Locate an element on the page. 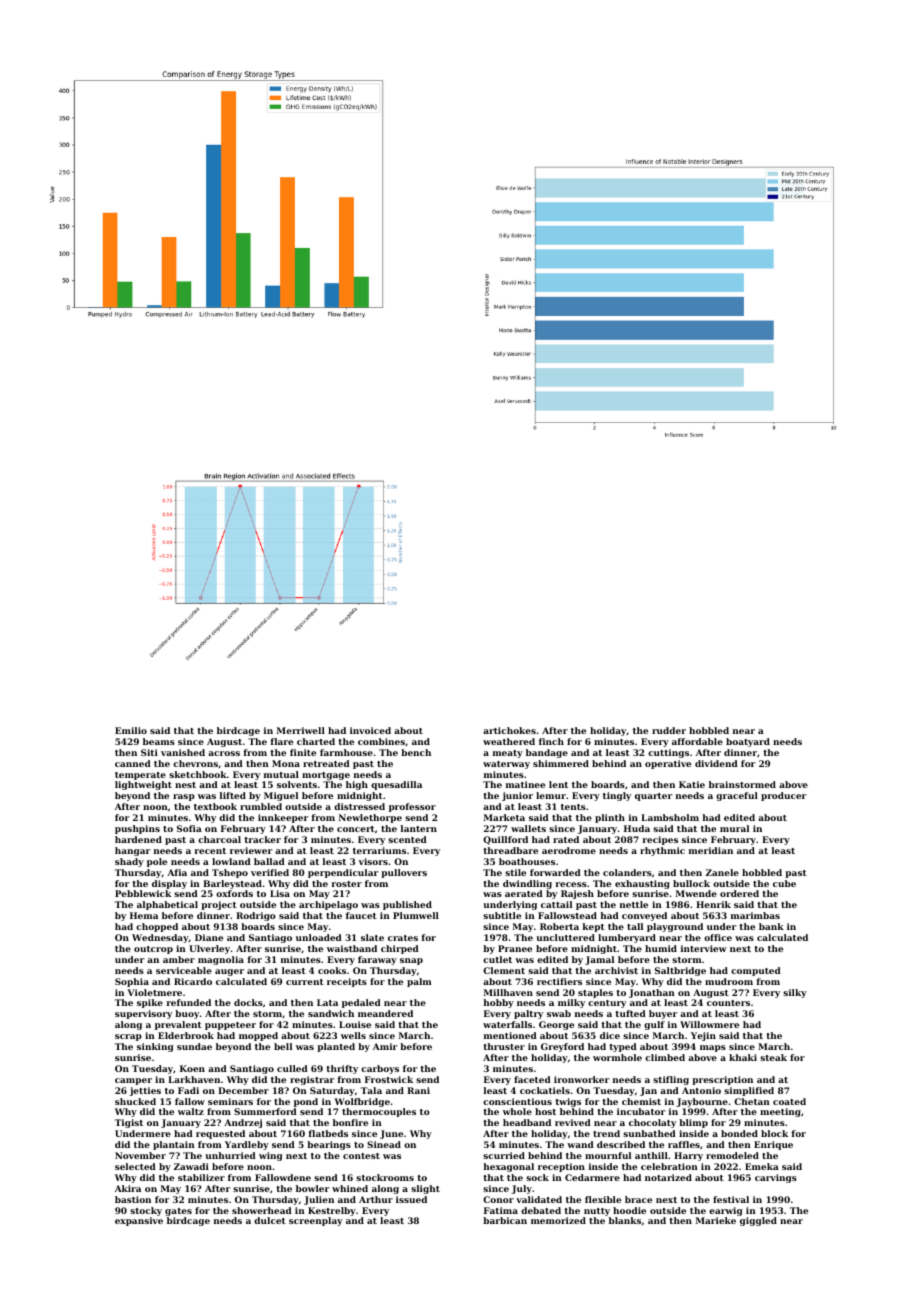 This document has width=924, height=1308. Julien is located at coordinates (319, 1200).
